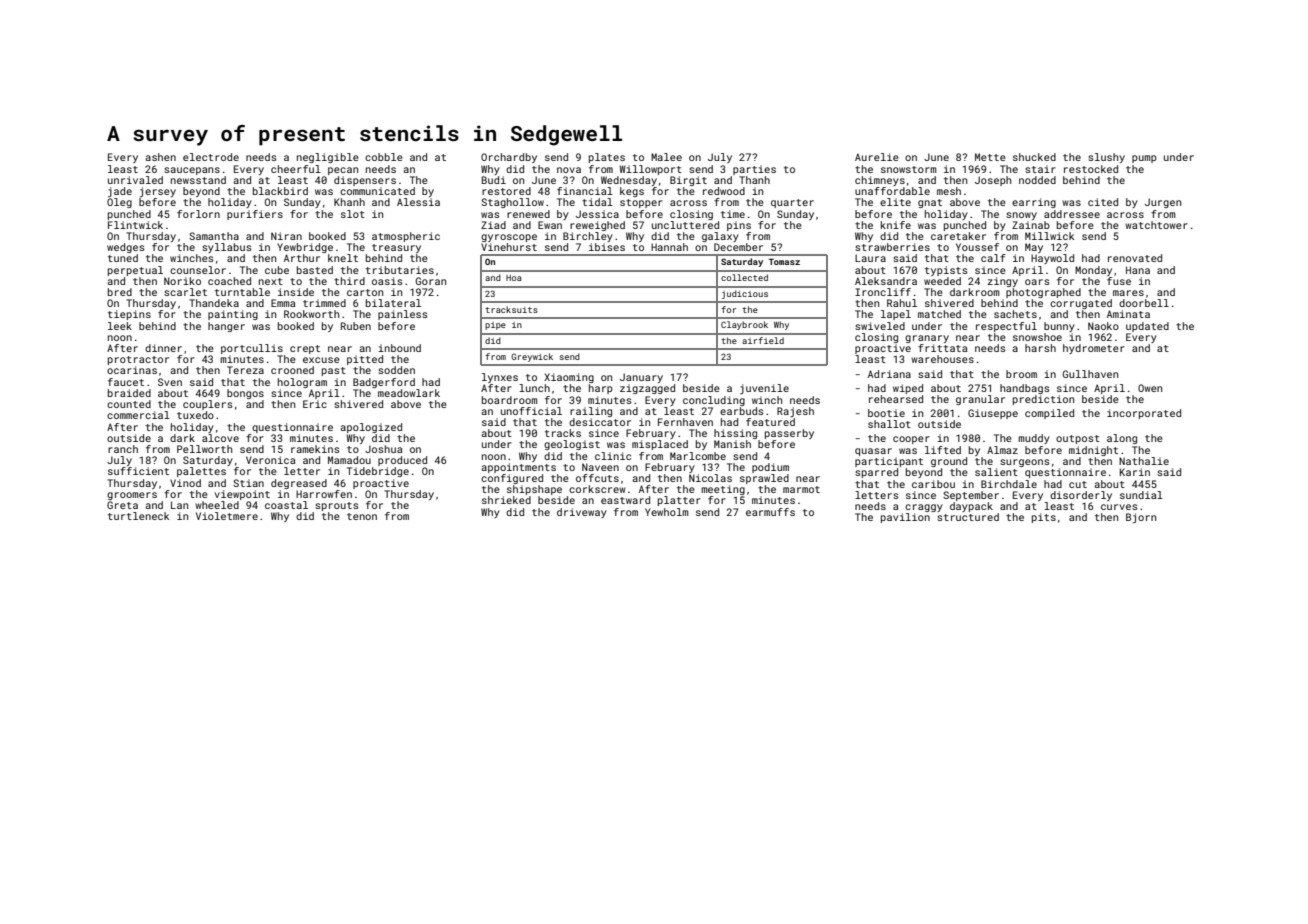 Image resolution: width=1308 pixels, height=924 pixels. Describe the element at coordinates (135, 271) in the screenshot. I see `perpetual` at that location.
